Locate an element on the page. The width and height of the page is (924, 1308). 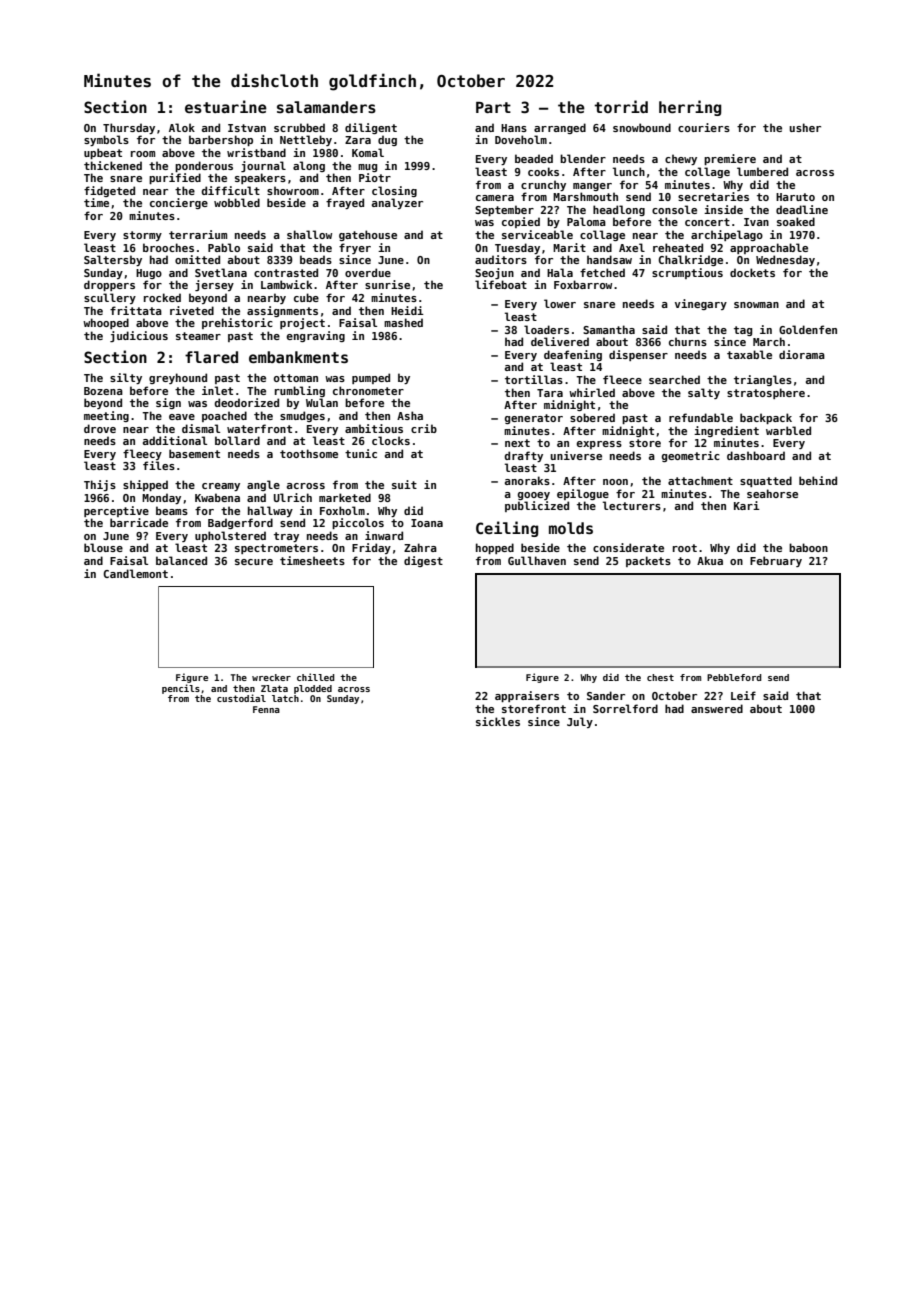
ponderous is located at coordinates (204, 166).
